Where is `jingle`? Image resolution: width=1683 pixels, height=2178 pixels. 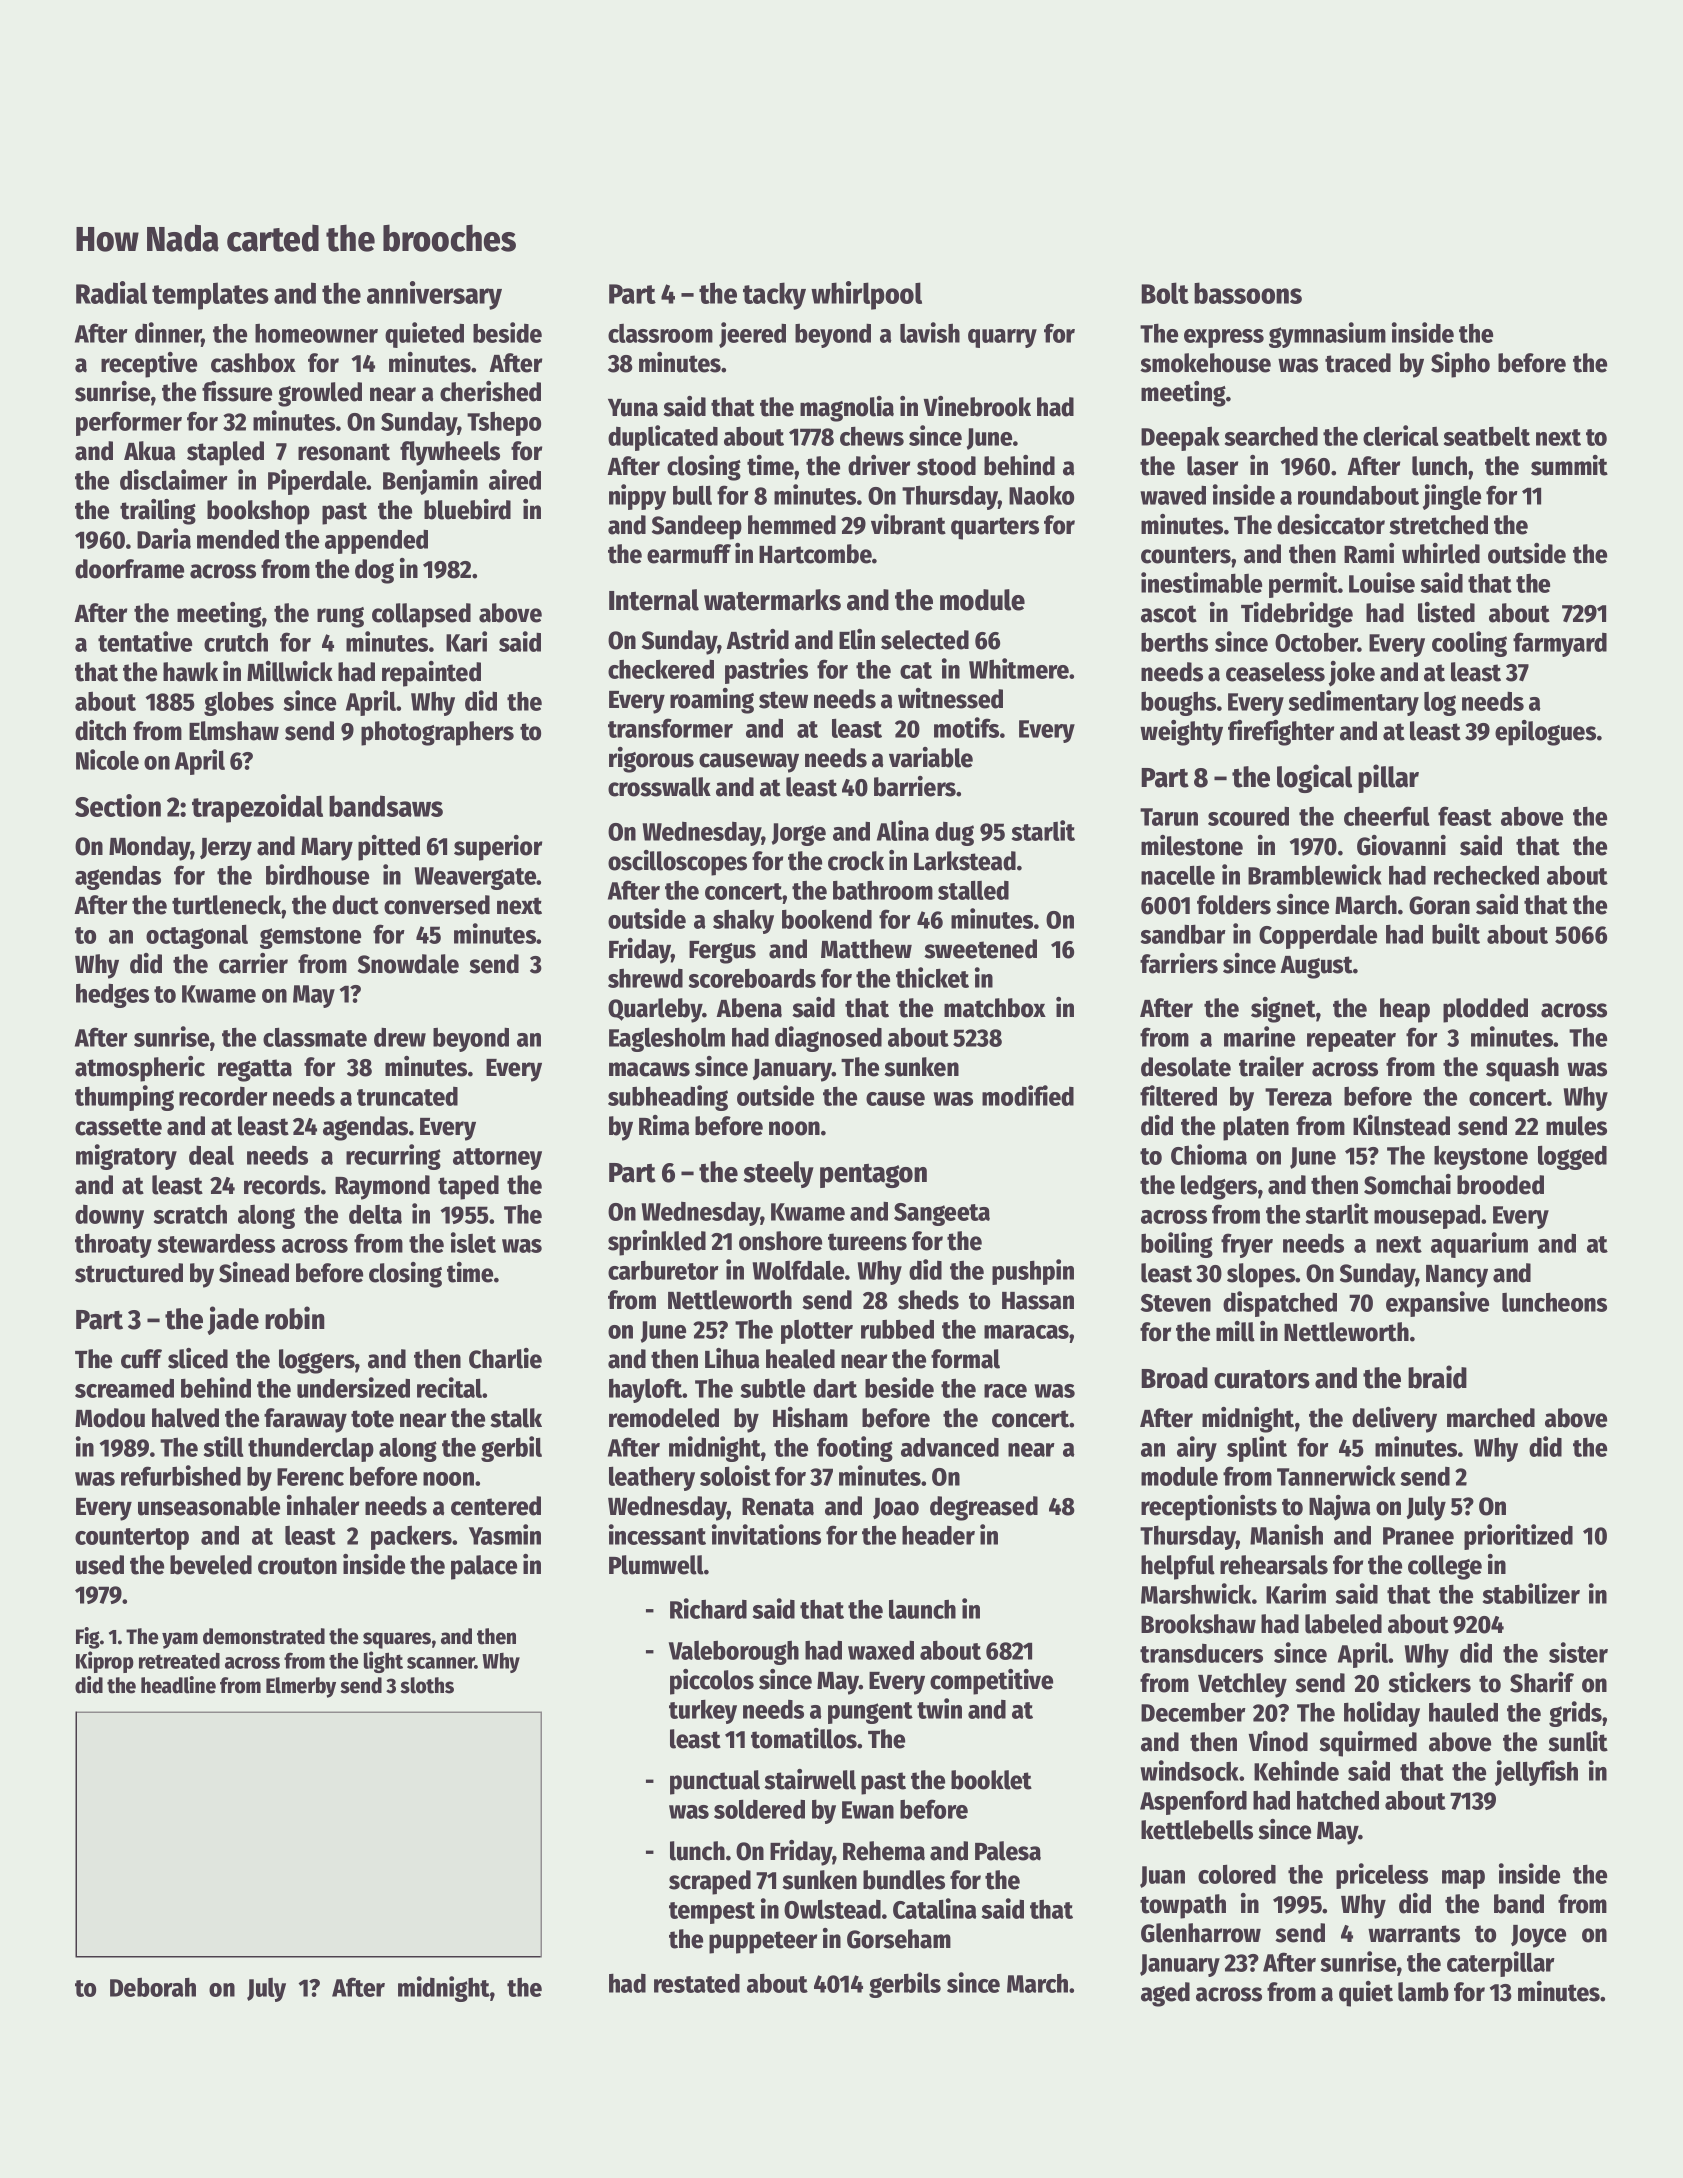
jingle is located at coordinates (1452, 497).
